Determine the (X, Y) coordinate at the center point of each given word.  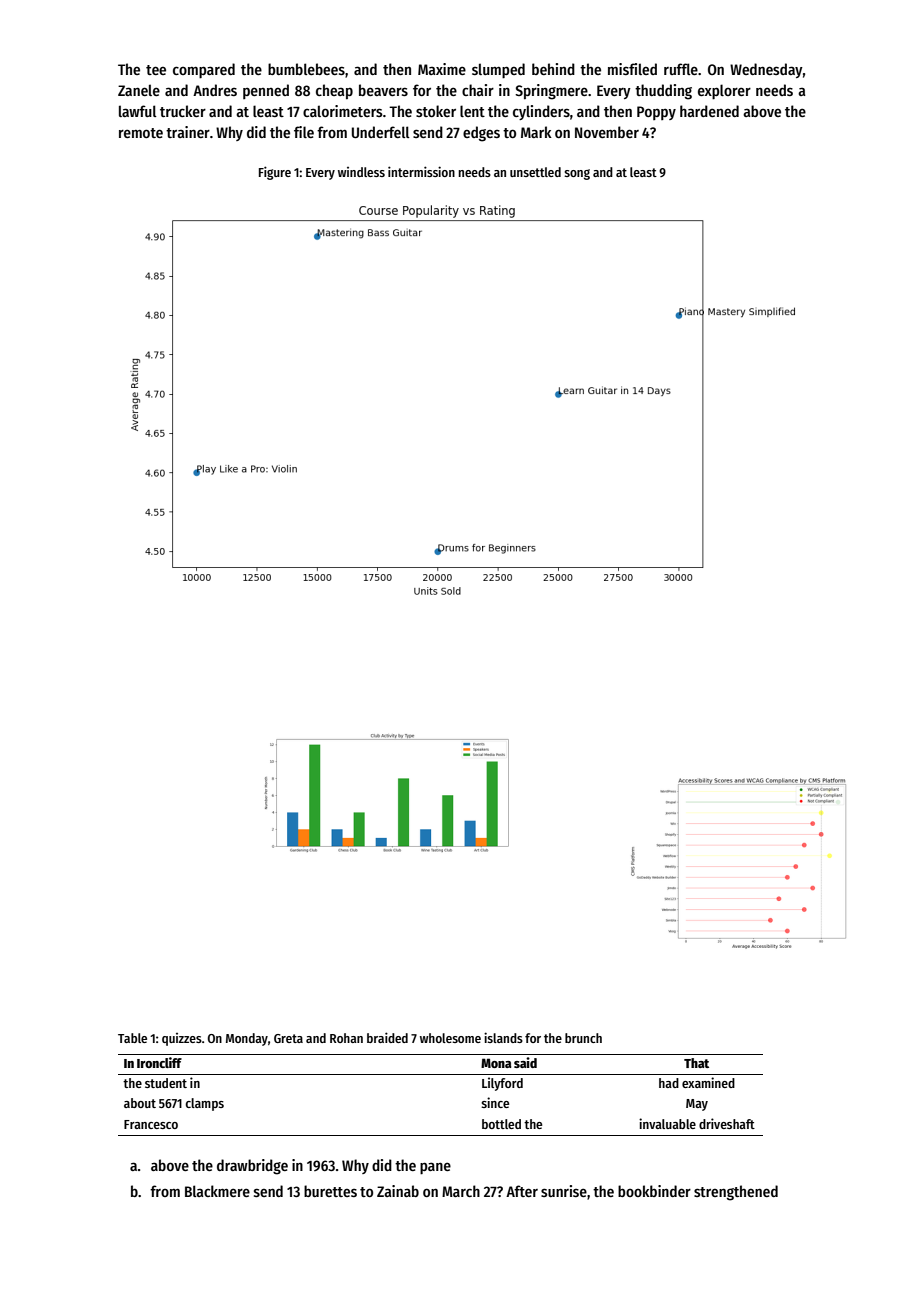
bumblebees (306, 69)
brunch (583, 1038)
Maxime (442, 69)
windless (361, 172)
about (140, 1103)
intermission (421, 171)
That (696, 1063)
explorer (724, 91)
